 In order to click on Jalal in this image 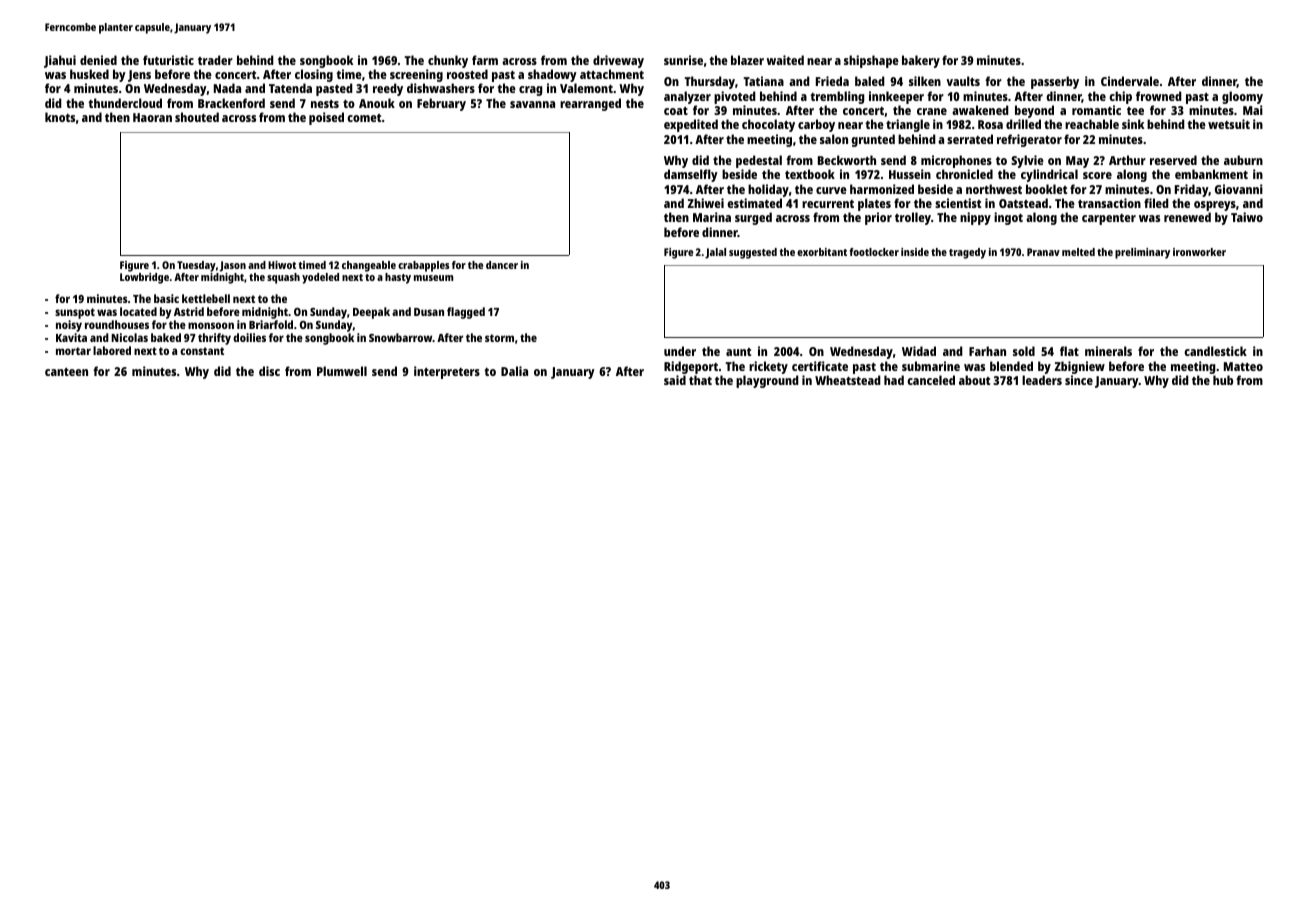, I will do `click(715, 253)`.
